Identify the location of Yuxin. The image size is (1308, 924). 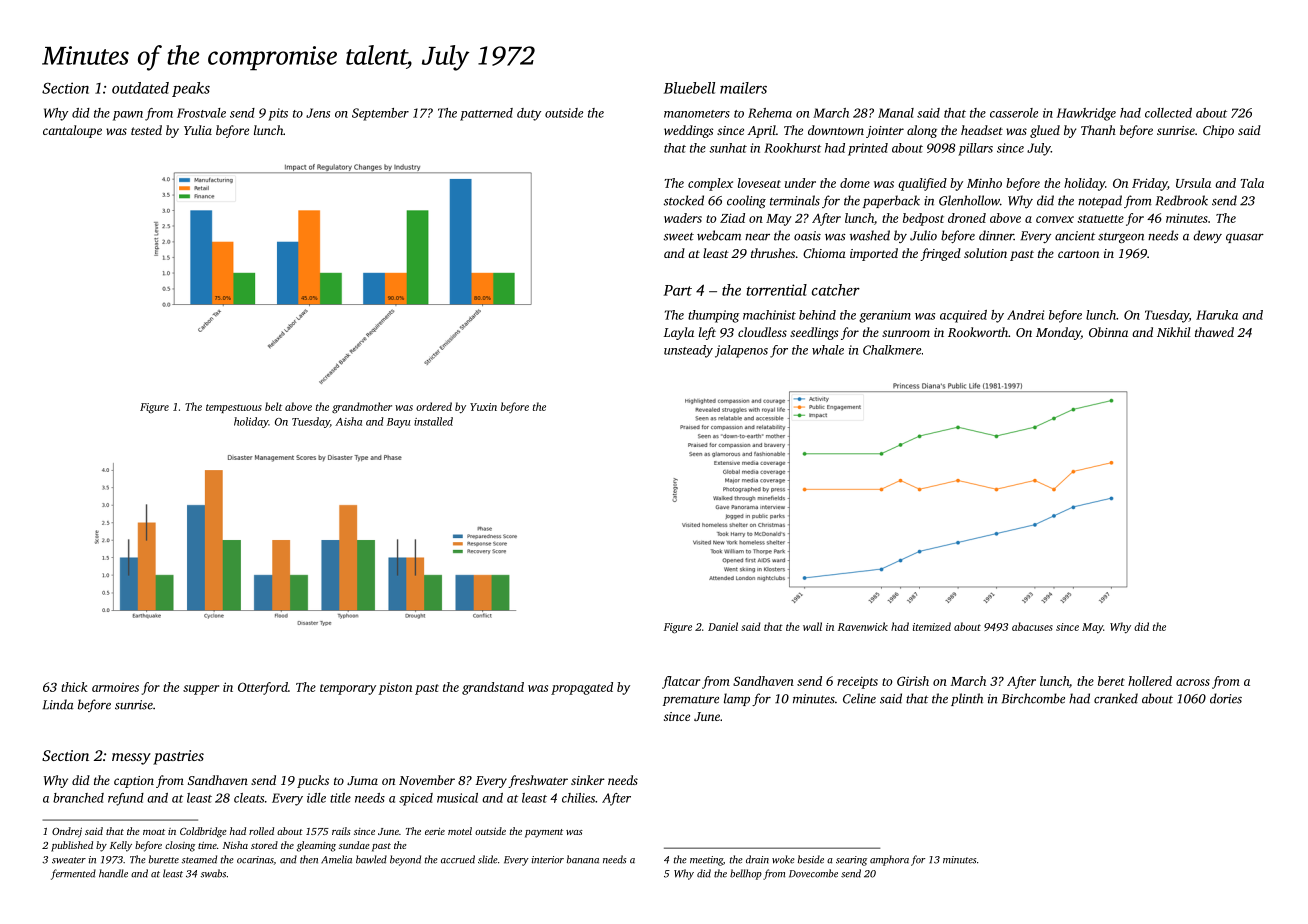
(483, 407).
